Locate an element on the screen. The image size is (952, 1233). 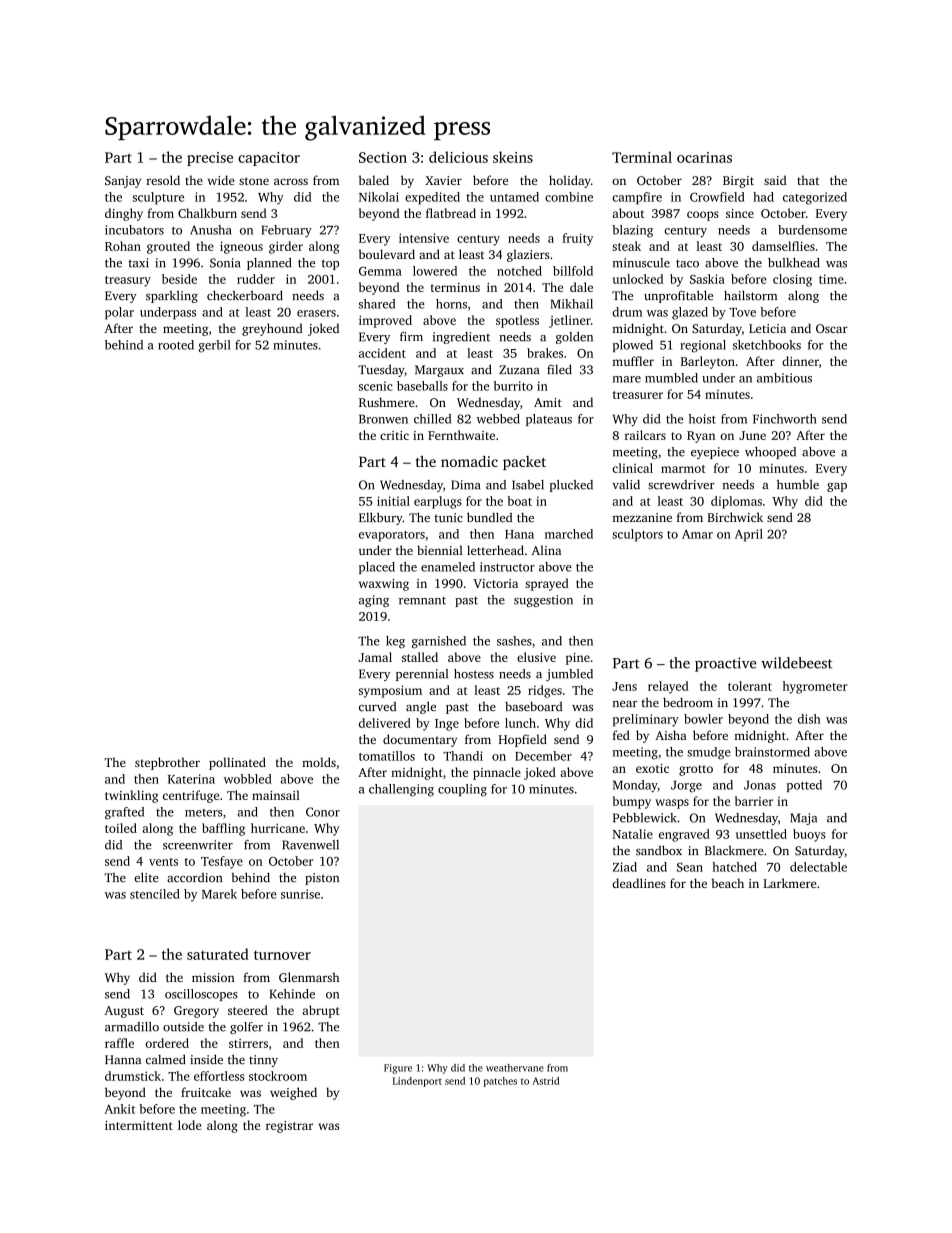
jumbled is located at coordinates (569, 675).
